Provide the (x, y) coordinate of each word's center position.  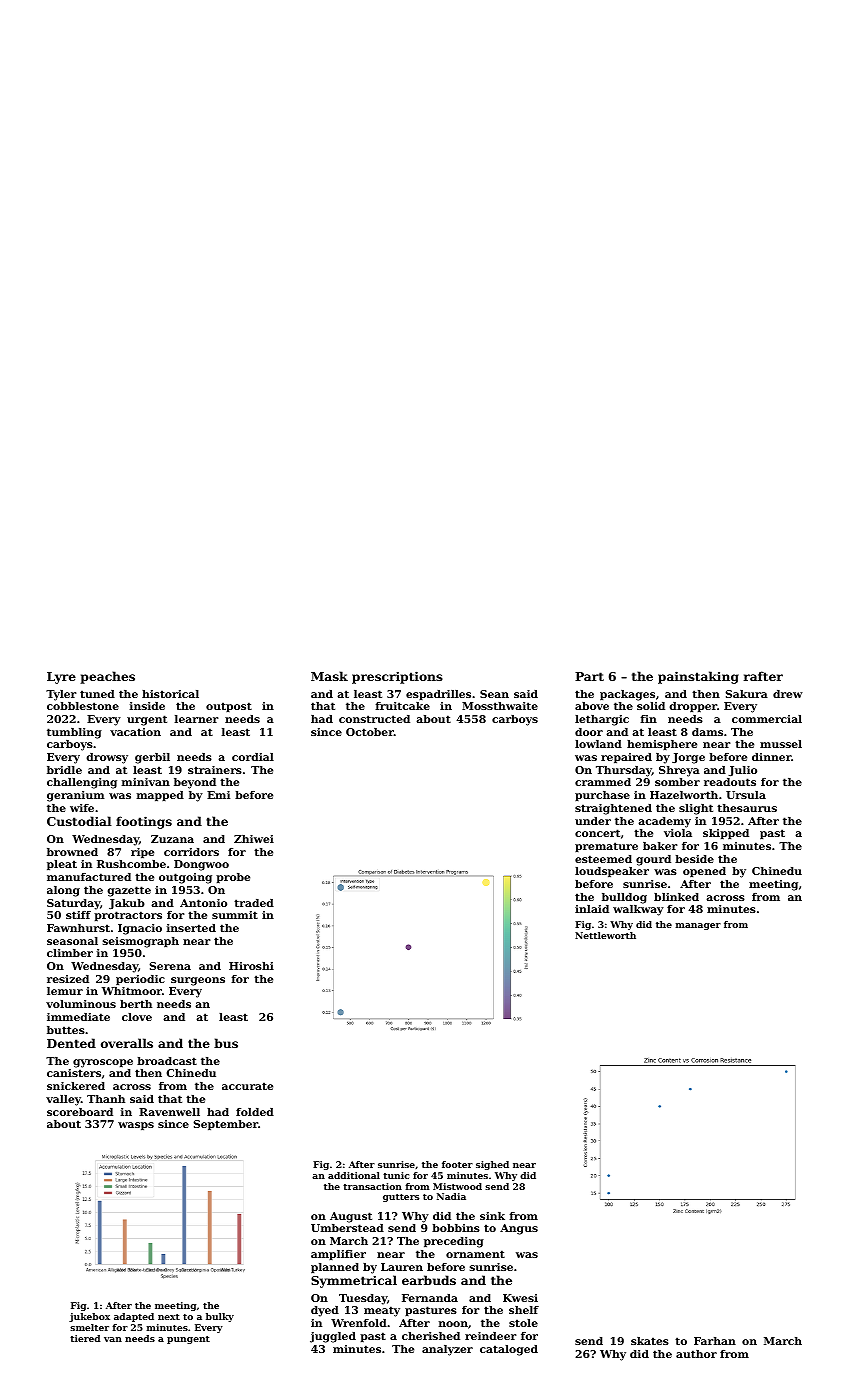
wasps (136, 1126)
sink (492, 1216)
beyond (195, 783)
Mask (329, 676)
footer (457, 1164)
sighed (492, 1165)
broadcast (167, 1061)
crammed (603, 782)
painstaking (698, 677)
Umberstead (347, 1228)
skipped (726, 834)
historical (170, 694)
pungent (188, 1340)
